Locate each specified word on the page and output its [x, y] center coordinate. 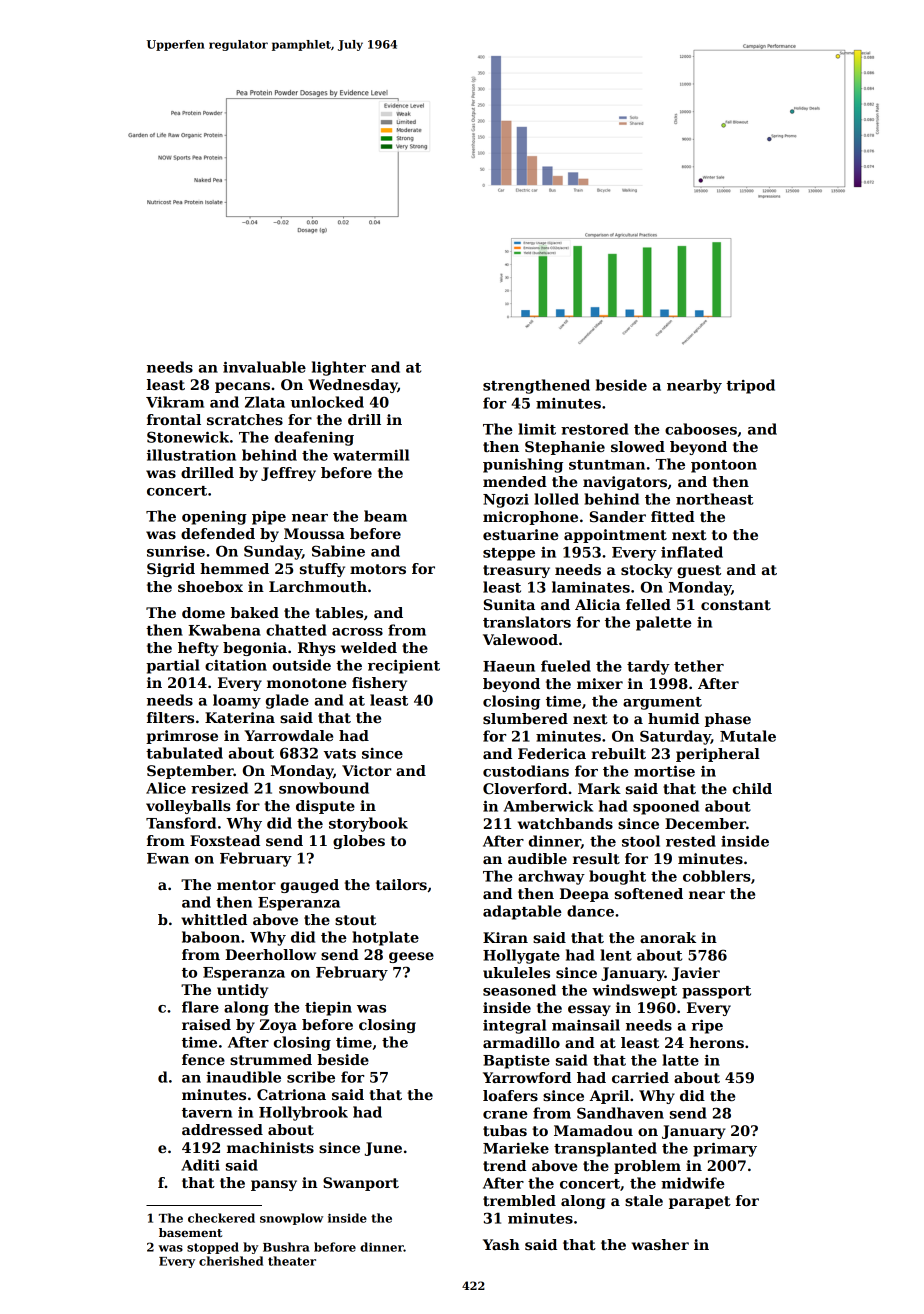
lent [616, 955]
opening [214, 518]
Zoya [278, 1026]
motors [378, 569]
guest [699, 571]
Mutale [748, 736]
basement [190, 1232]
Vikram [175, 402]
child [752, 788]
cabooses [701, 429]
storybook [368, 824]
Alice [166, 788]
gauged [309, 886]
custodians [526, 771]
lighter [339, 368]
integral [514, 1026]
